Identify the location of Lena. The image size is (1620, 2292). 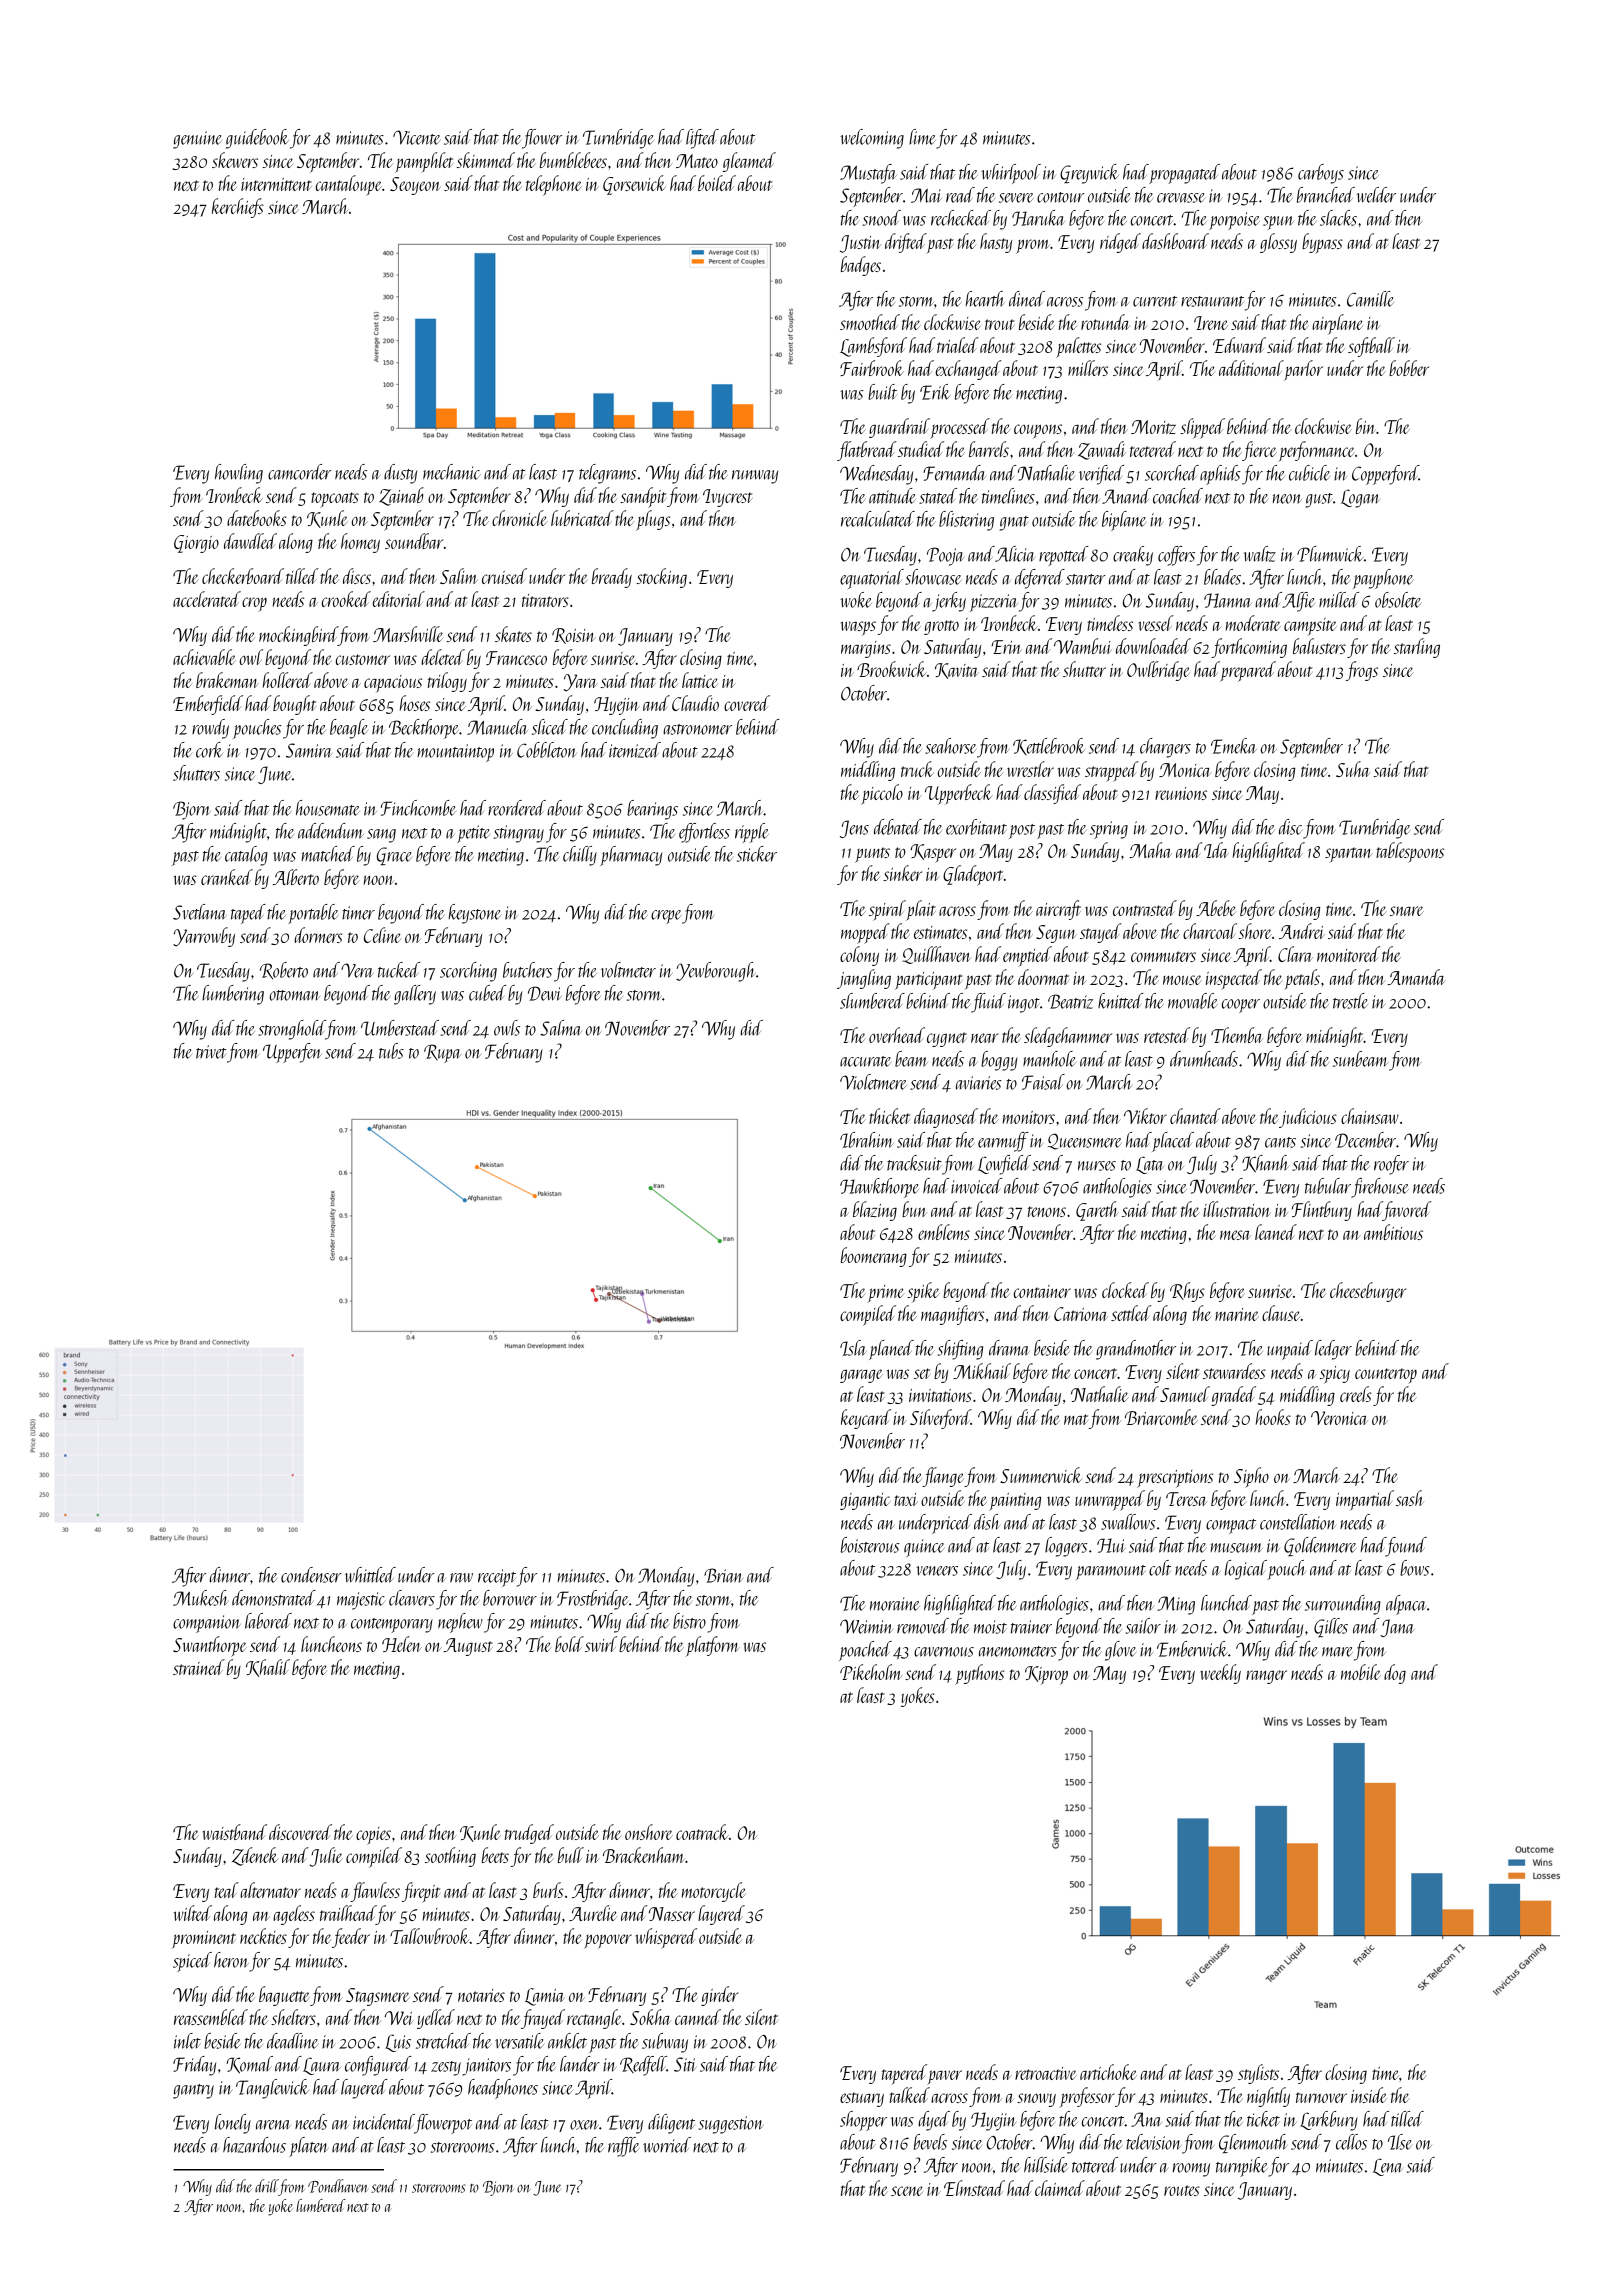
(1388, 2167).
